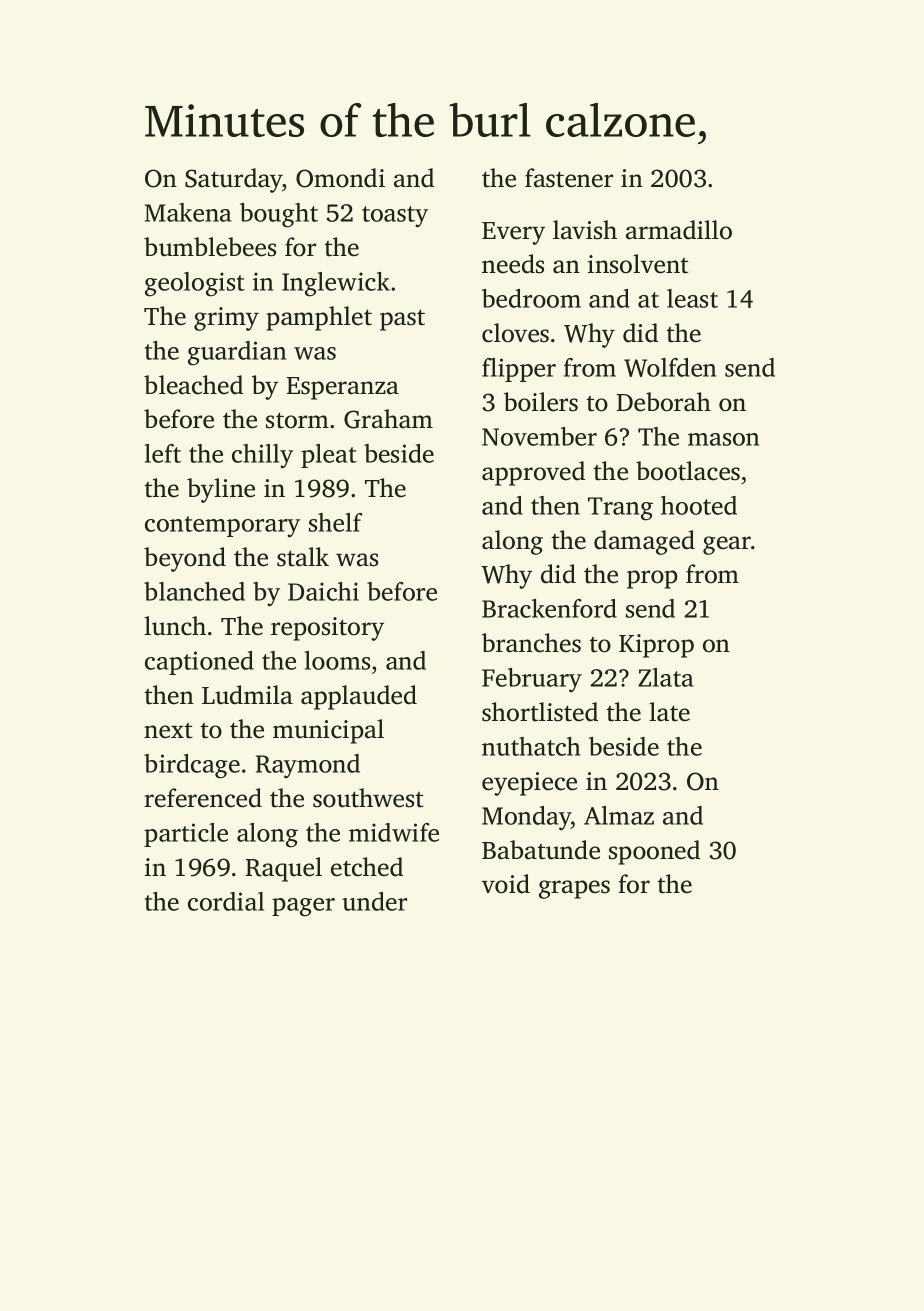 The image size is (924, 1311). Describe the element at coordinates (303, 907) in the screenshot. I see `pager` at that location.
